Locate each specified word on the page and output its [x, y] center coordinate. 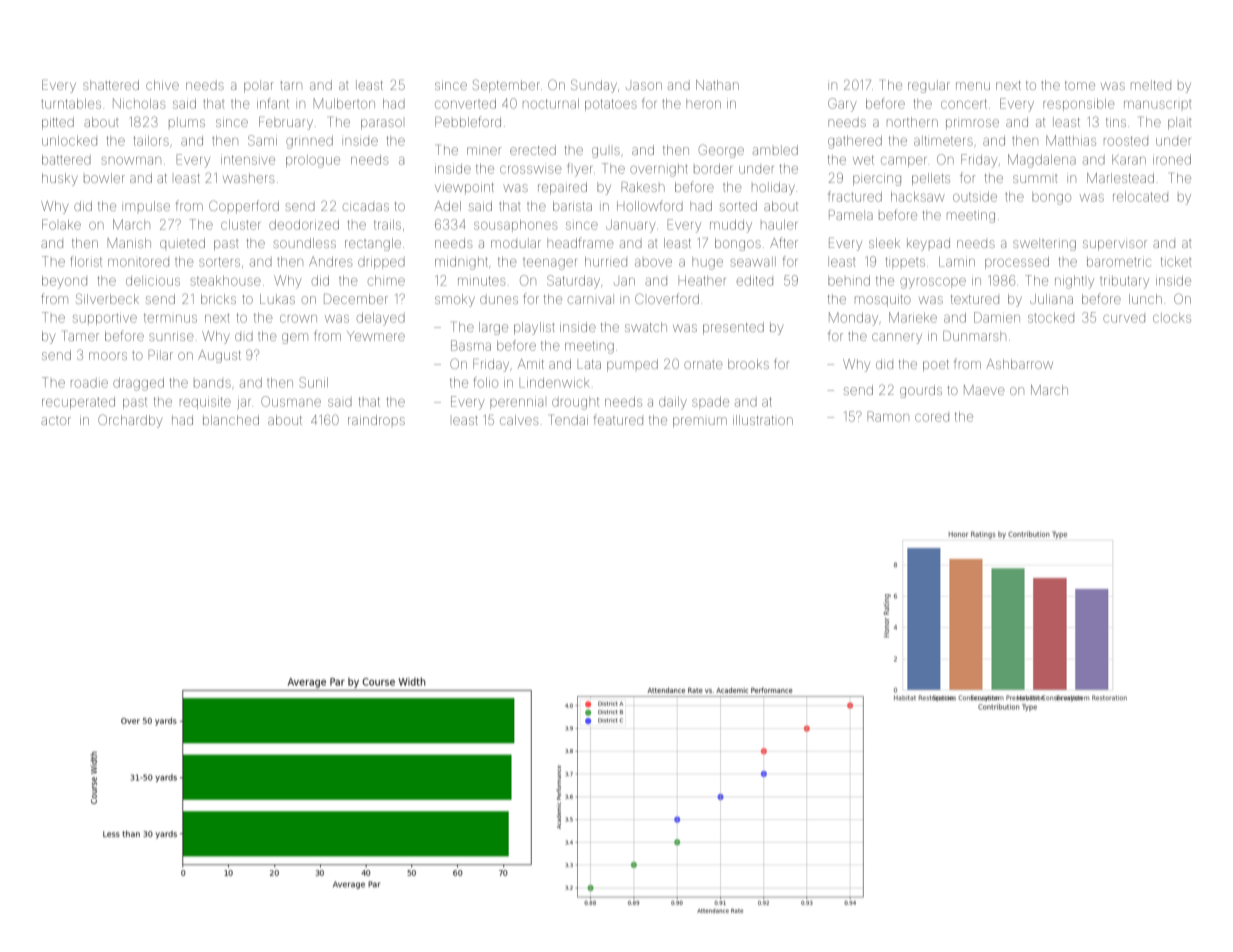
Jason [644, 86]
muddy [731, 226]
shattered [111, 85]
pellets [931, 179]
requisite [205, 402]
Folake [61, 224]
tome [1080, 85]
